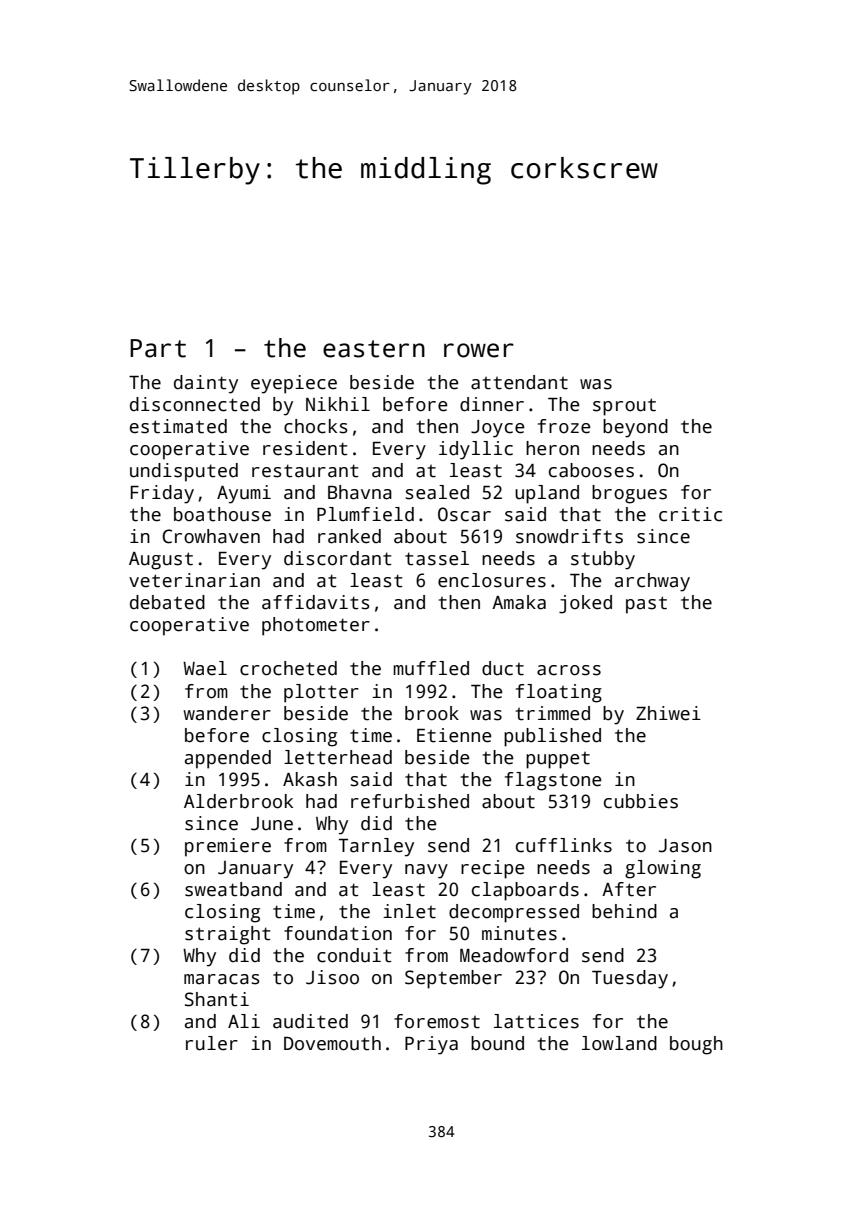 This screenshot has width=856, height=1215. Describe the element at coordinates (624, 407) in the screenshot. I see `sprout` at that location.
